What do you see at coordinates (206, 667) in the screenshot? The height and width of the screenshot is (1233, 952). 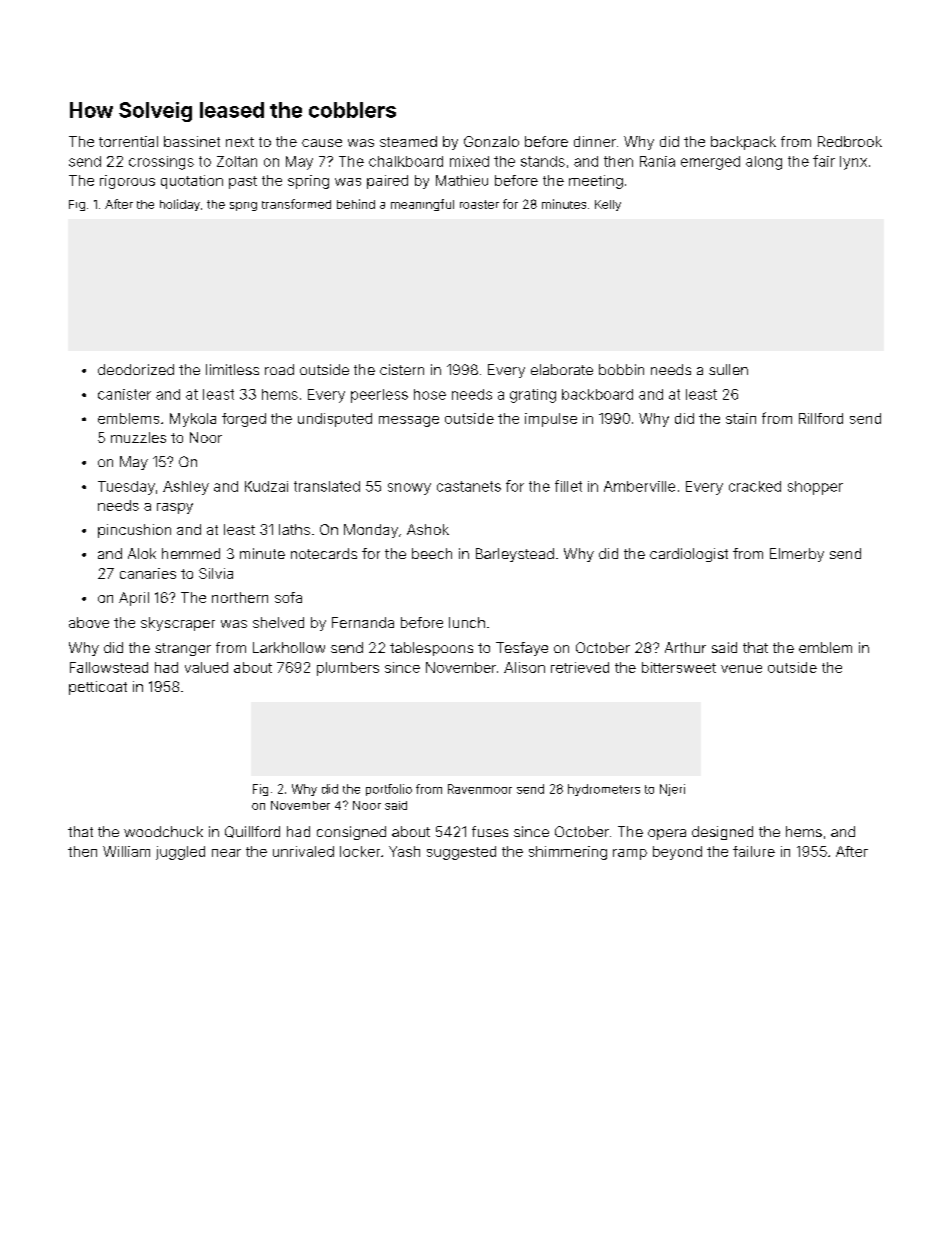 I see `valued` at bounding box center [206, 667].
